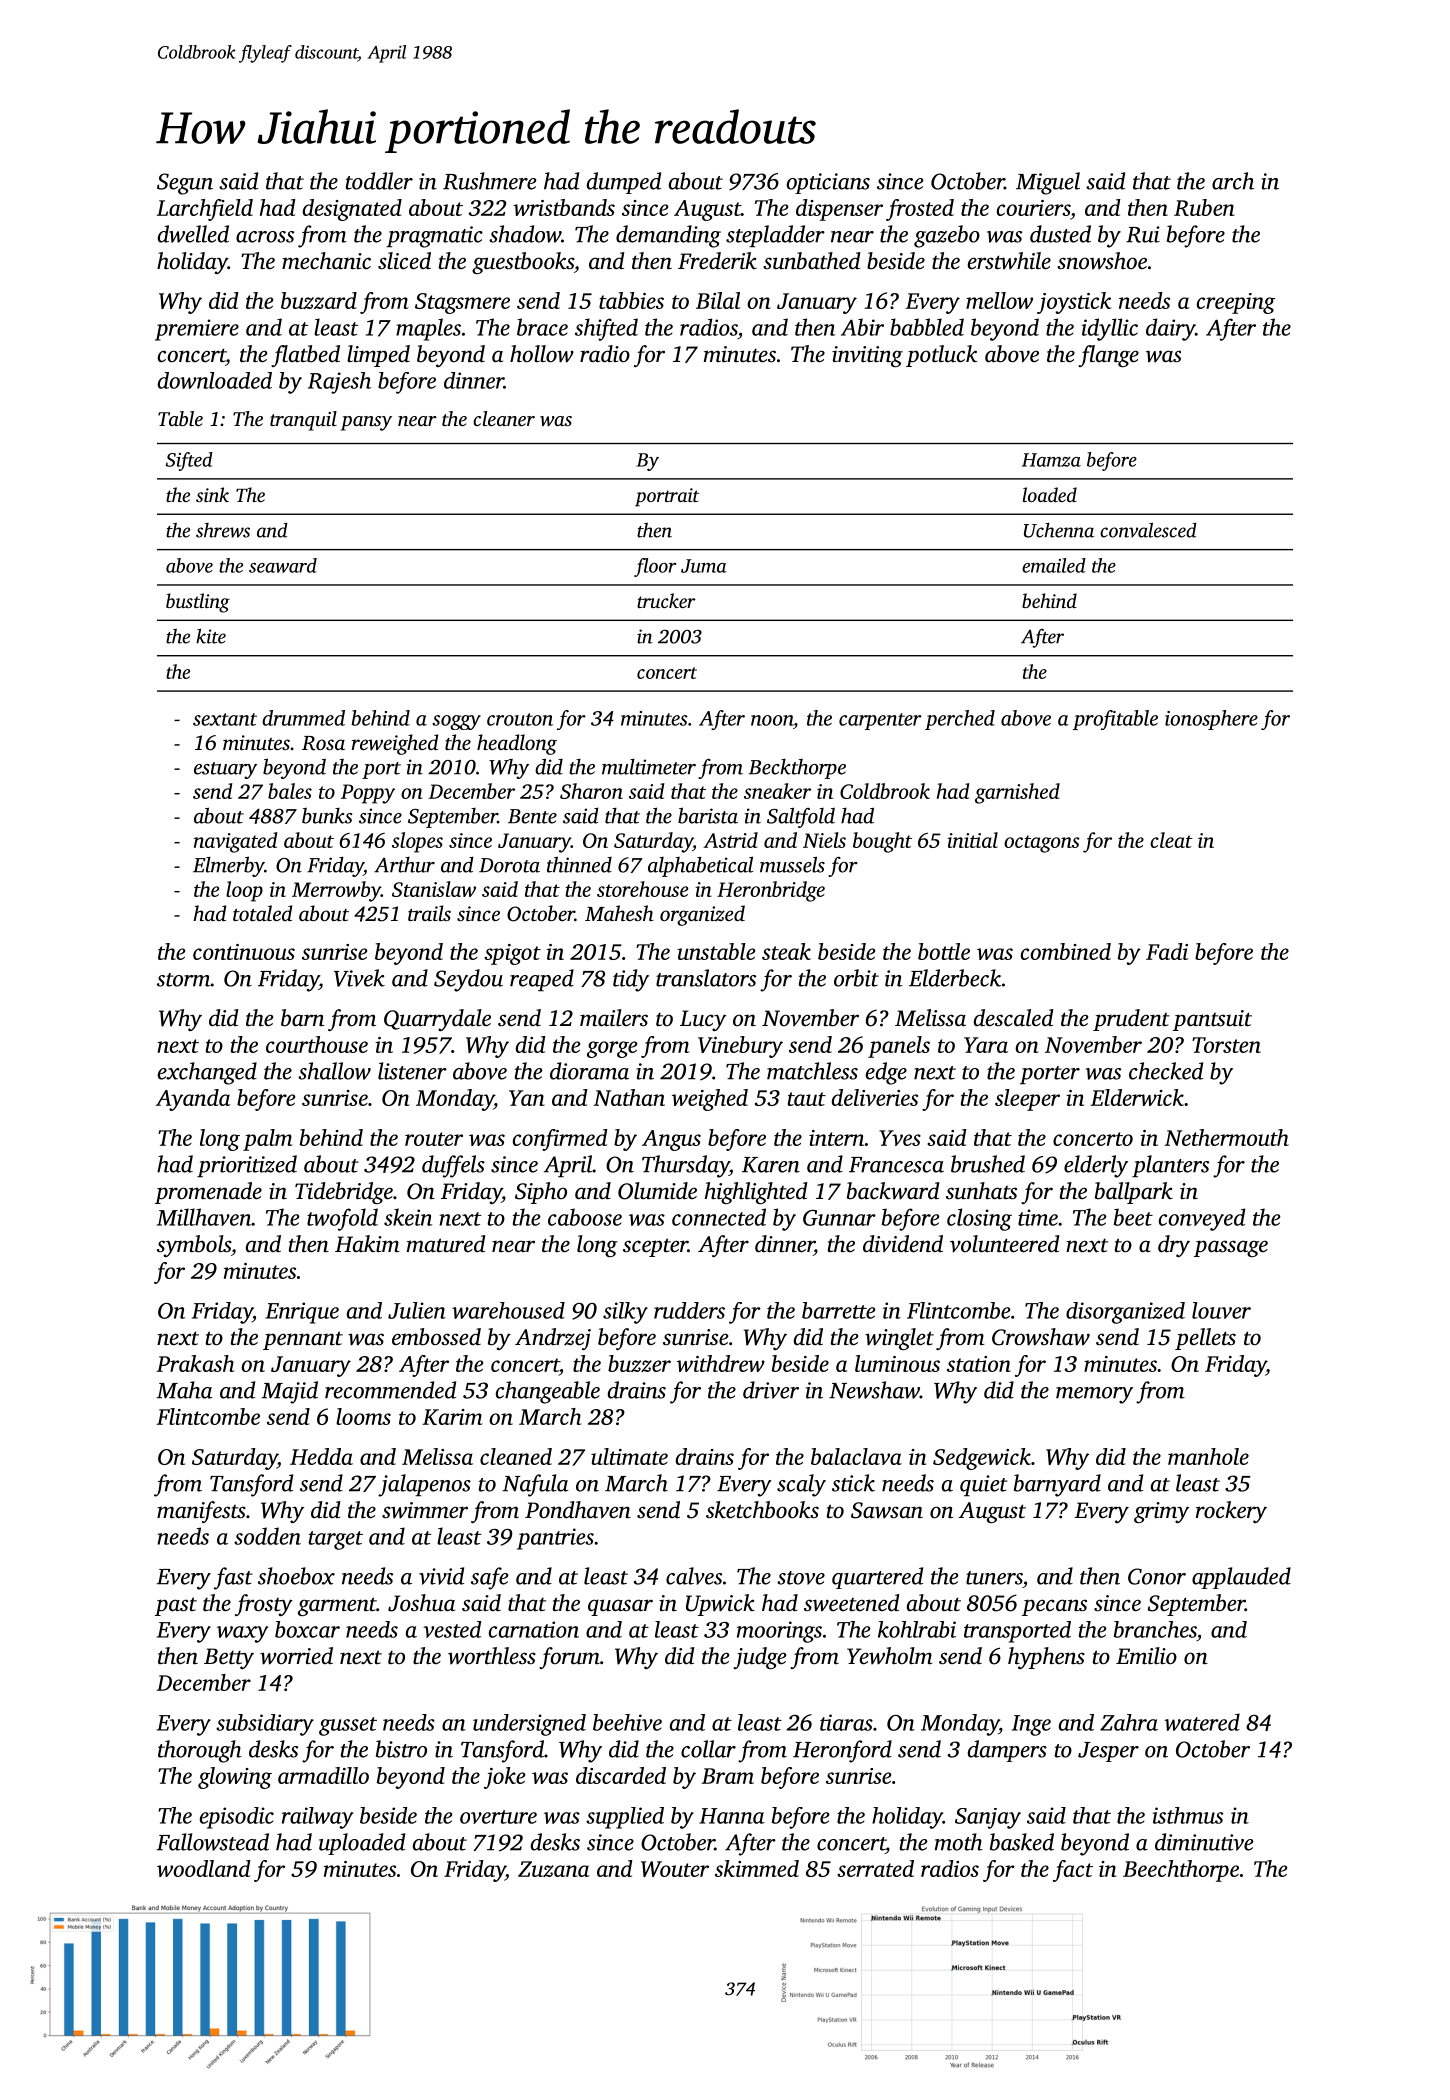  I want to click on Torsten, so click(1226, 1045).
